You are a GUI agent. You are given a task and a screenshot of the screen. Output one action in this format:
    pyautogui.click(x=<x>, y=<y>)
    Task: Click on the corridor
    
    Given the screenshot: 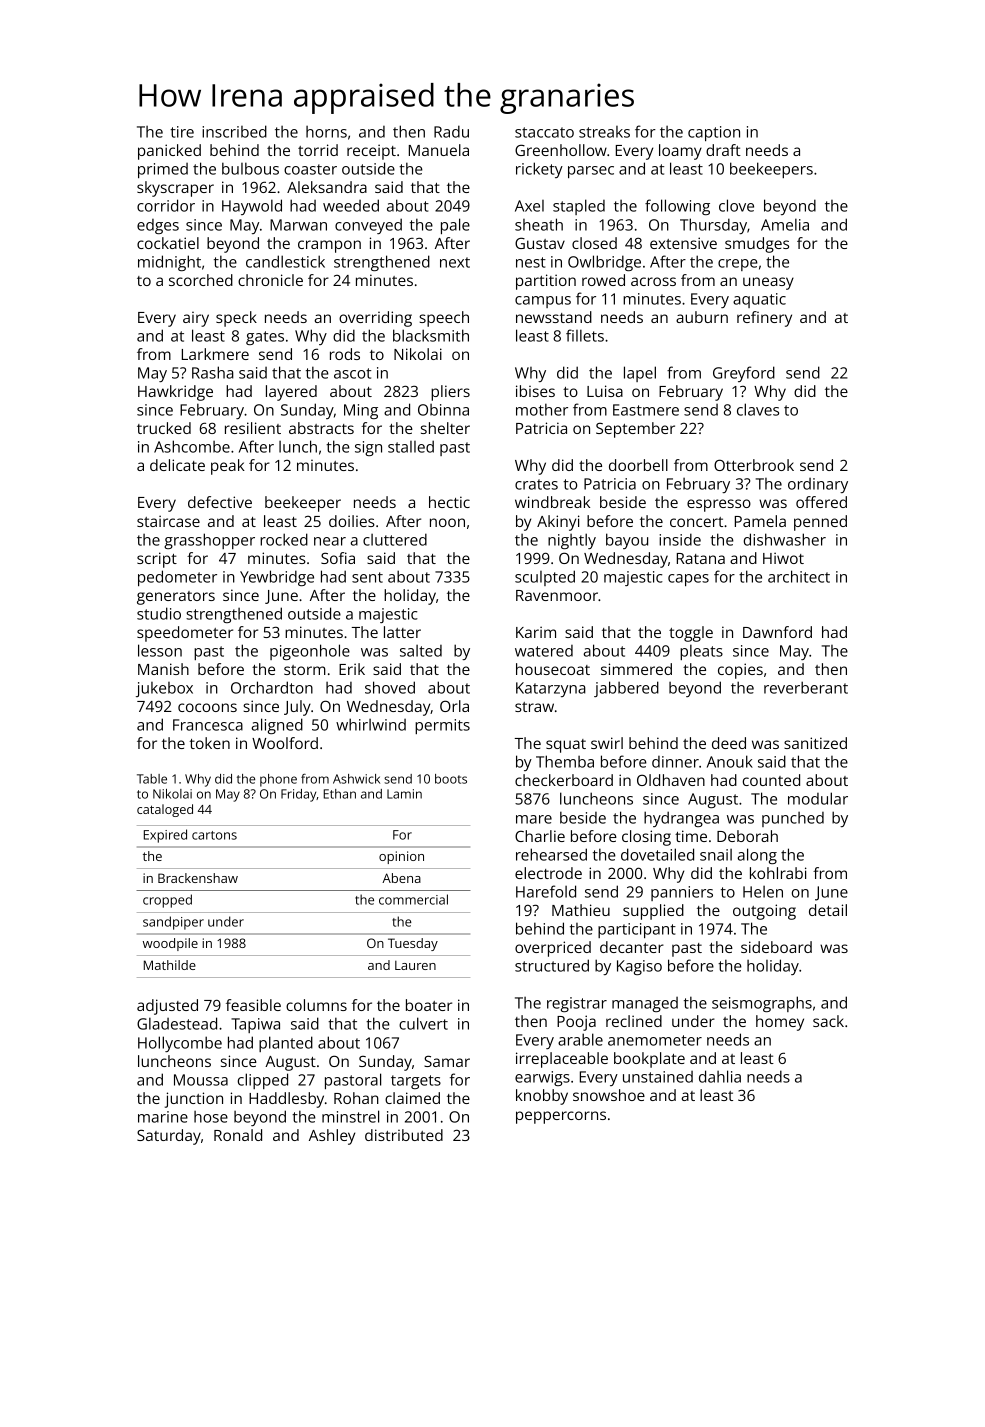 What is the action you would take?
    pyautogui.click(x=166, y=205)
